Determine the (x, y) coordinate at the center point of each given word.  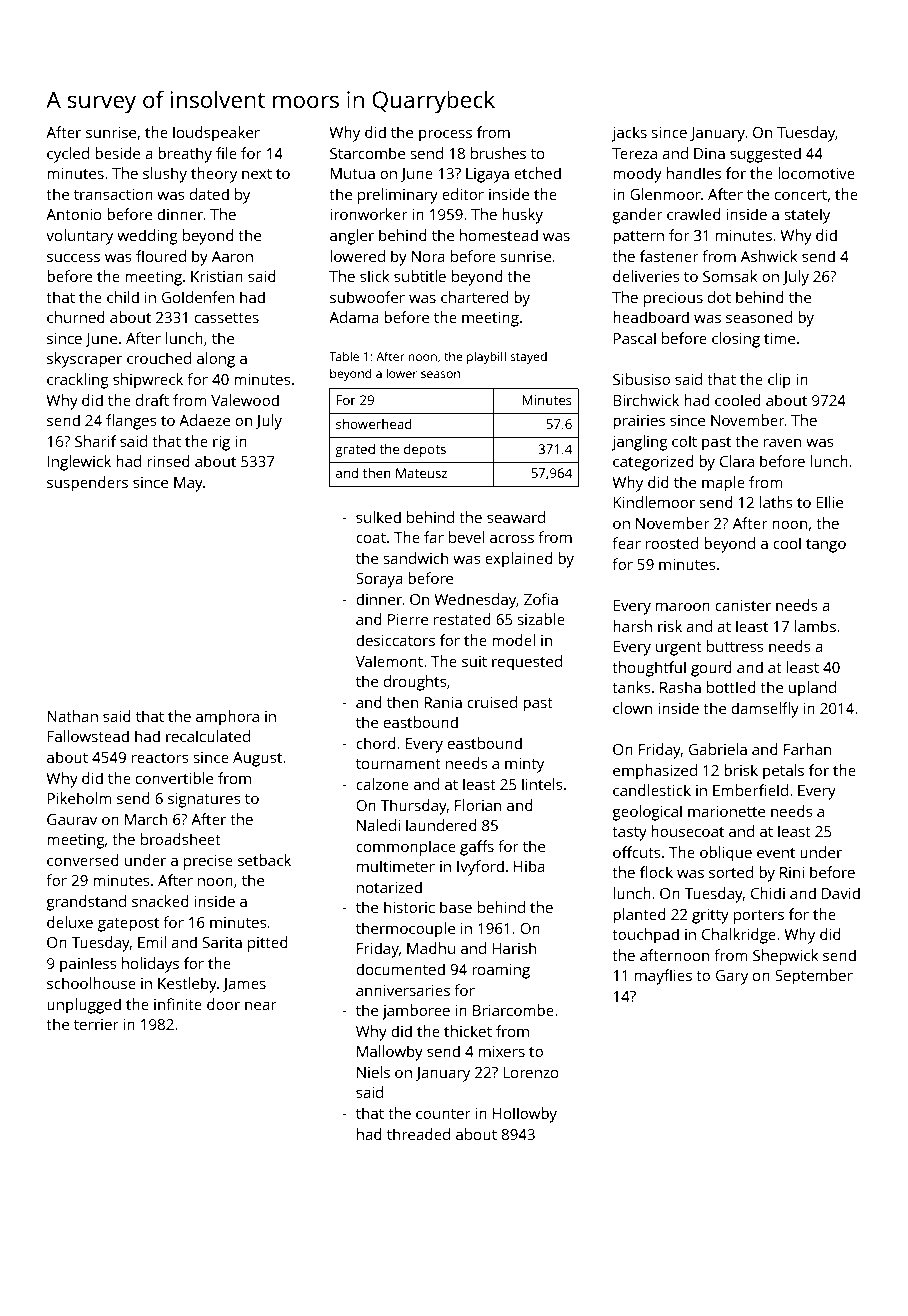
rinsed (168, 461)
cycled (68, 155)
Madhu (431, 948)
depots (425, 450)
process (445, 136)
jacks (629, 134)
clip (779, 381)
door (223, 1004)
